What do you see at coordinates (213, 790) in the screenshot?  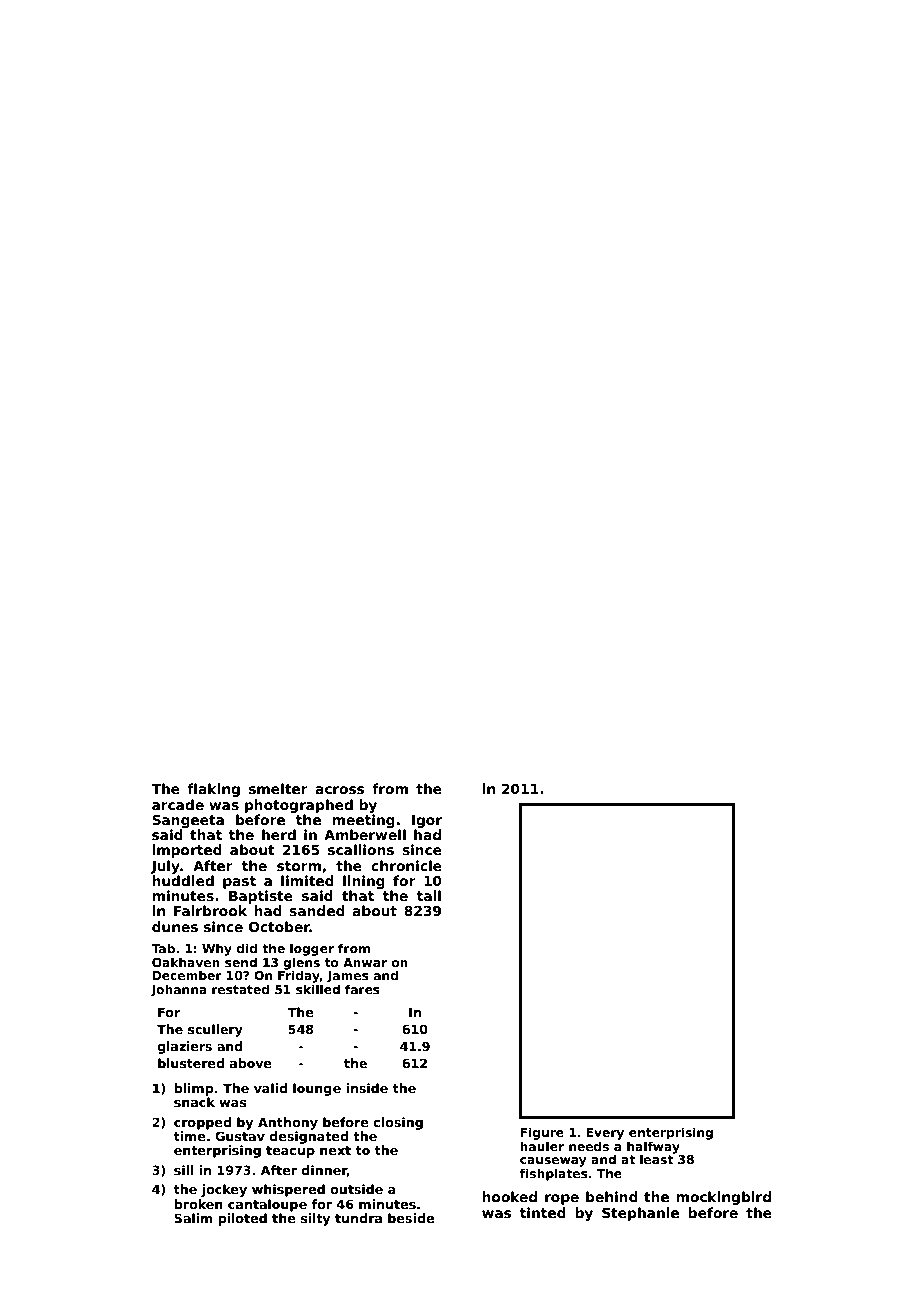 I see `flaking` at bounding box center [213, 790].
